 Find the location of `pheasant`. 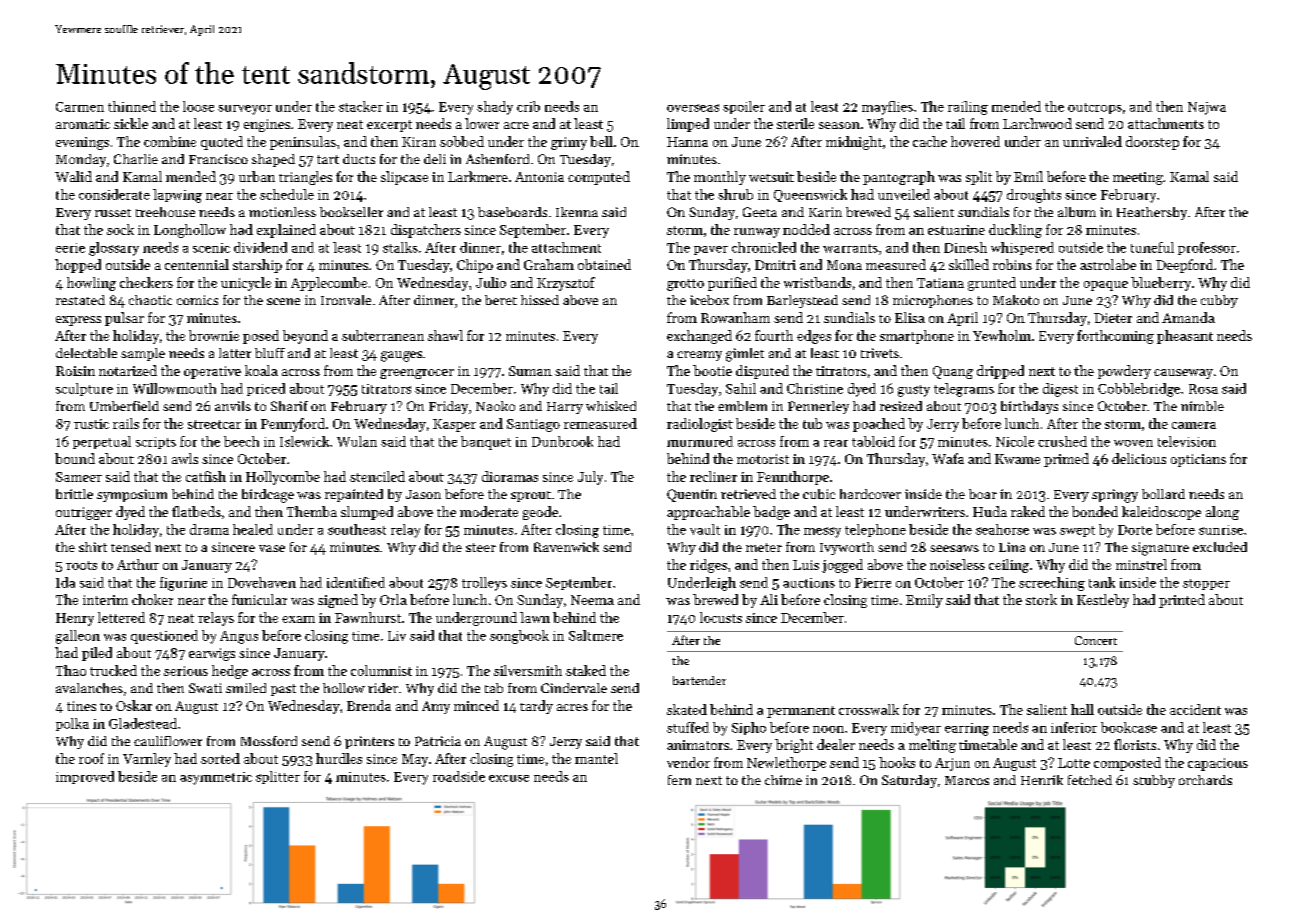

pheasant is located at coordinates (1185, 337).
